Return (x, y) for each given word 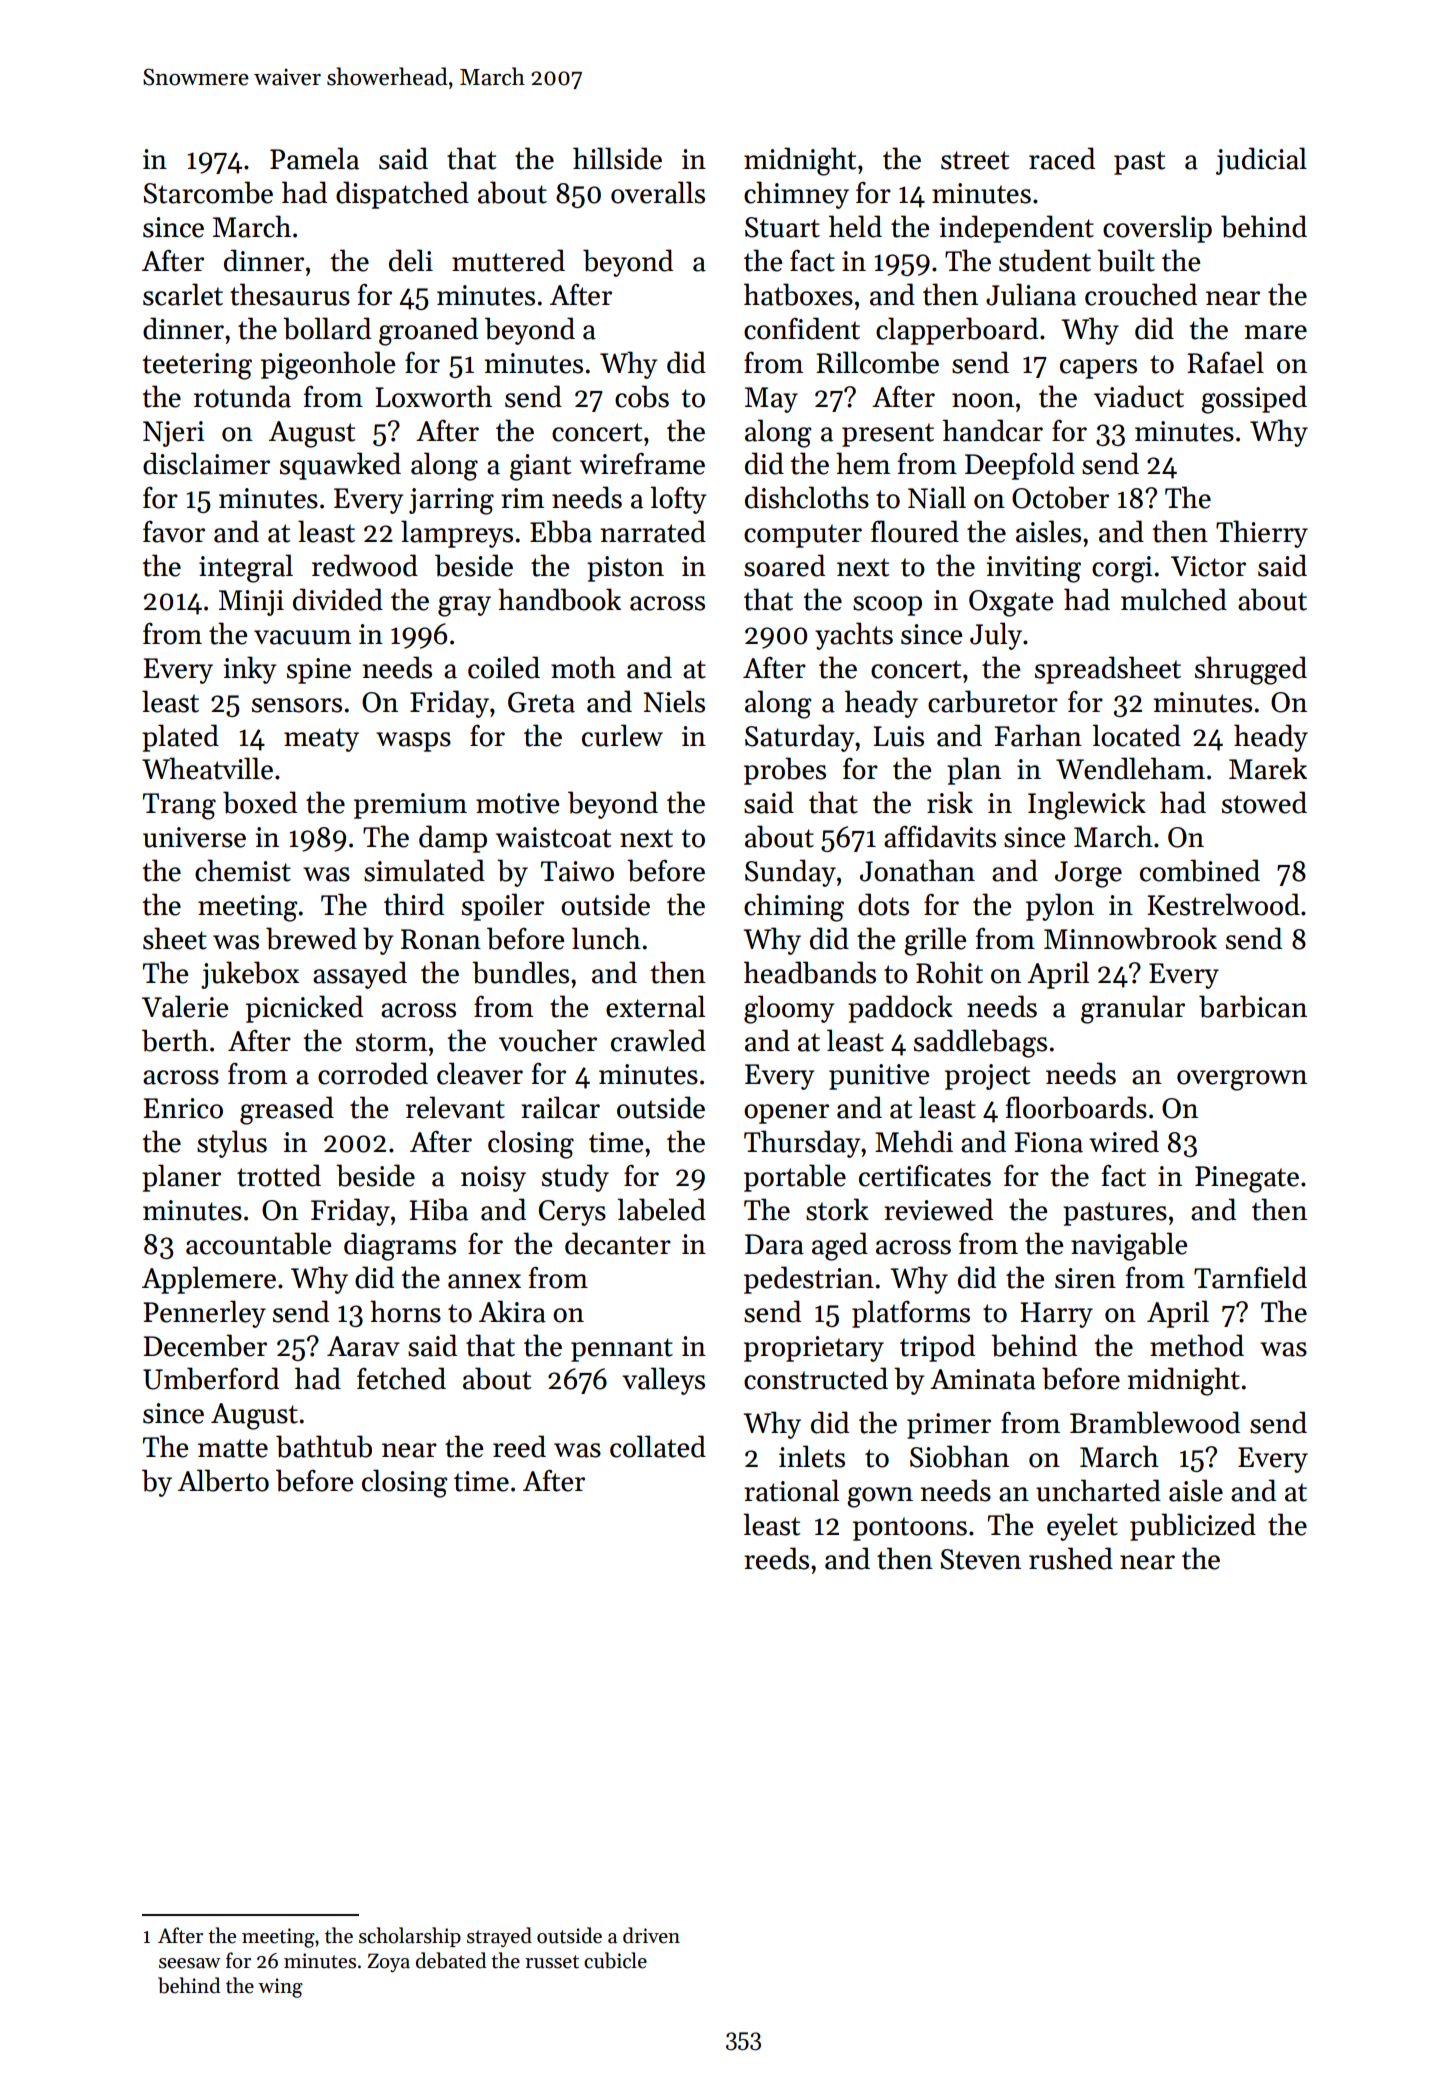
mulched (1174, 599)
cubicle (615, 1960)
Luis (898, 736)
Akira (512, 1311)
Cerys (572, 1213)
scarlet (183, 294)
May (771, 400)
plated (180, 738)
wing (280, 1988)
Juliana (1031, 294)
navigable (1129, 1246)
